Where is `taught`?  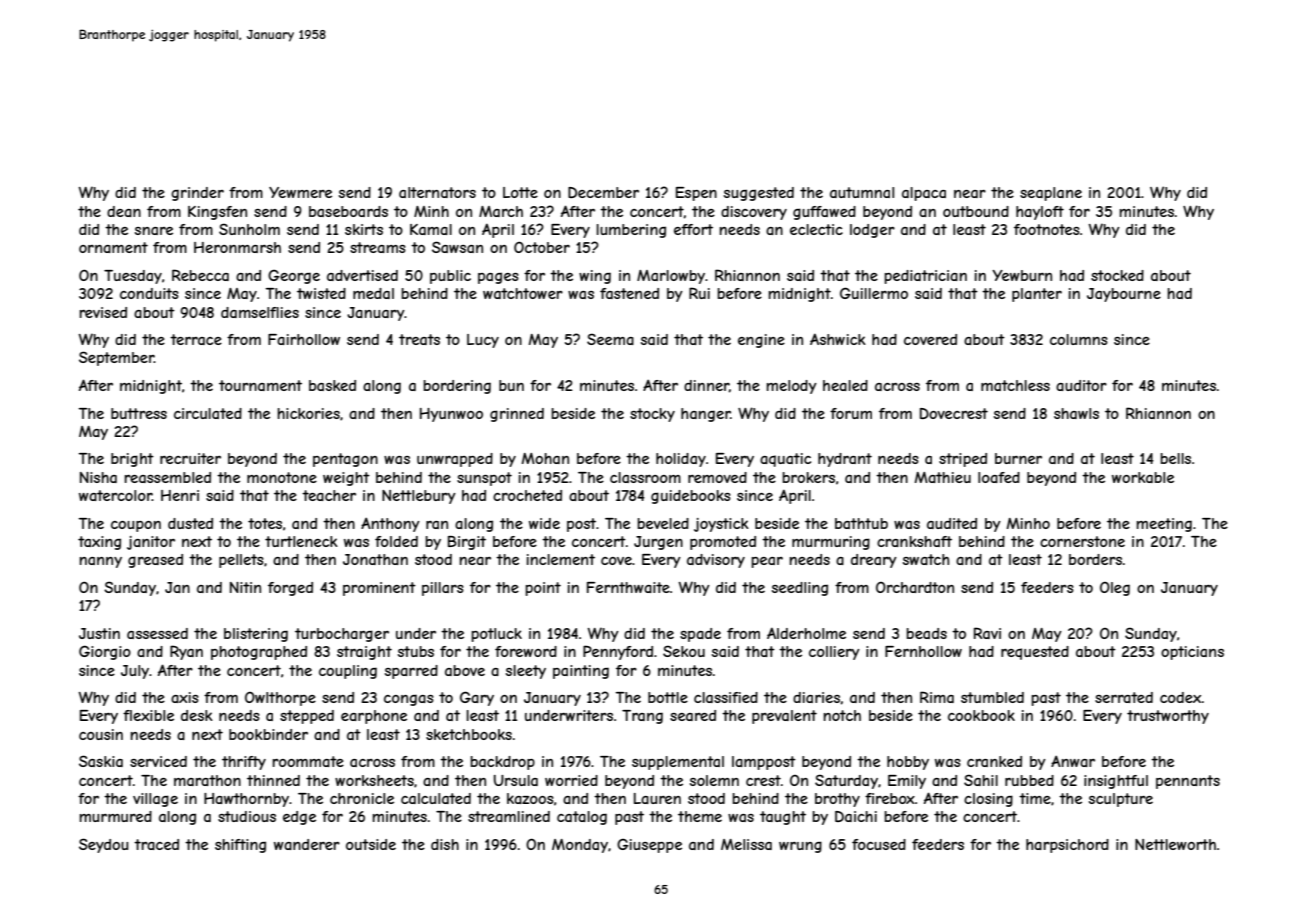 taught is located at coordinates (783, 818).
